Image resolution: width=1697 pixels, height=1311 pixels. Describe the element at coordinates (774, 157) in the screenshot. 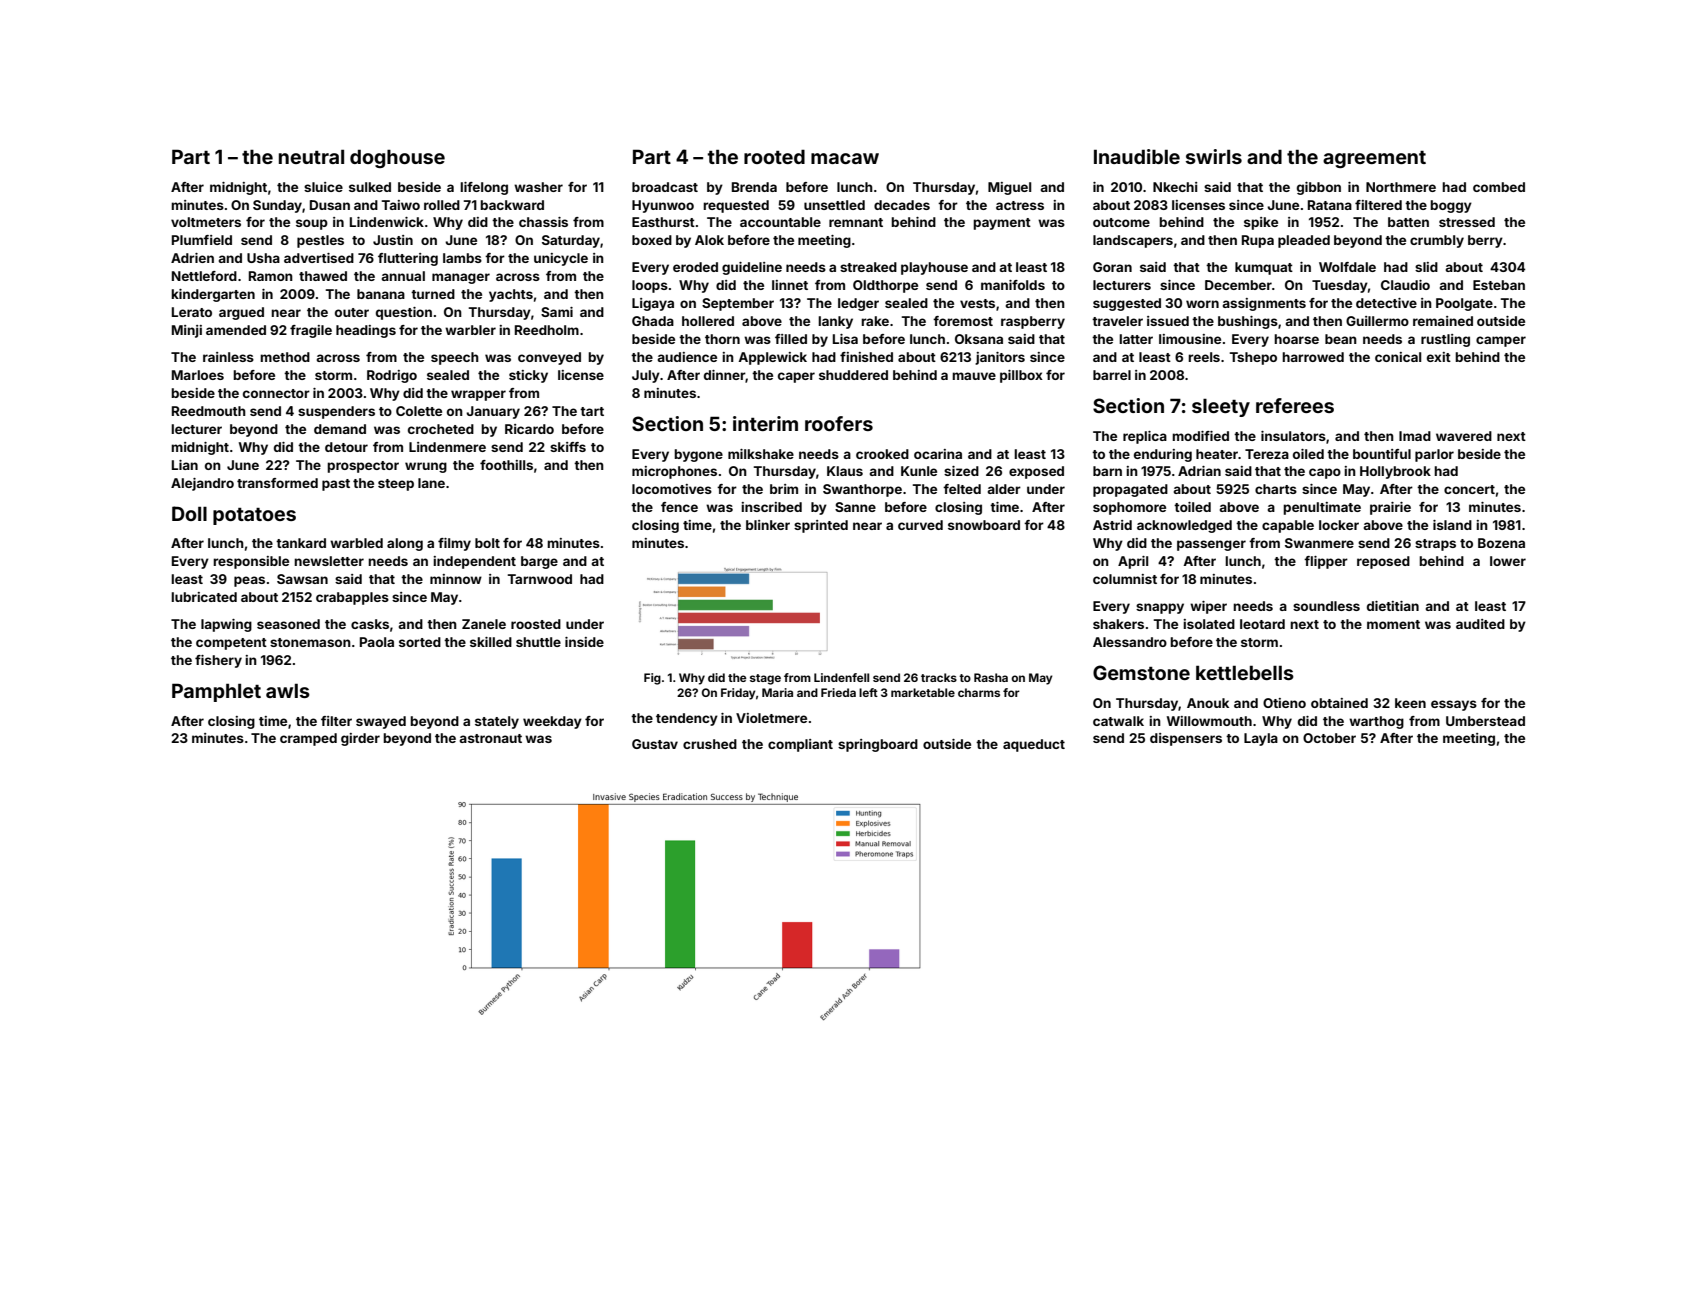

I see `rooted` at that location.
